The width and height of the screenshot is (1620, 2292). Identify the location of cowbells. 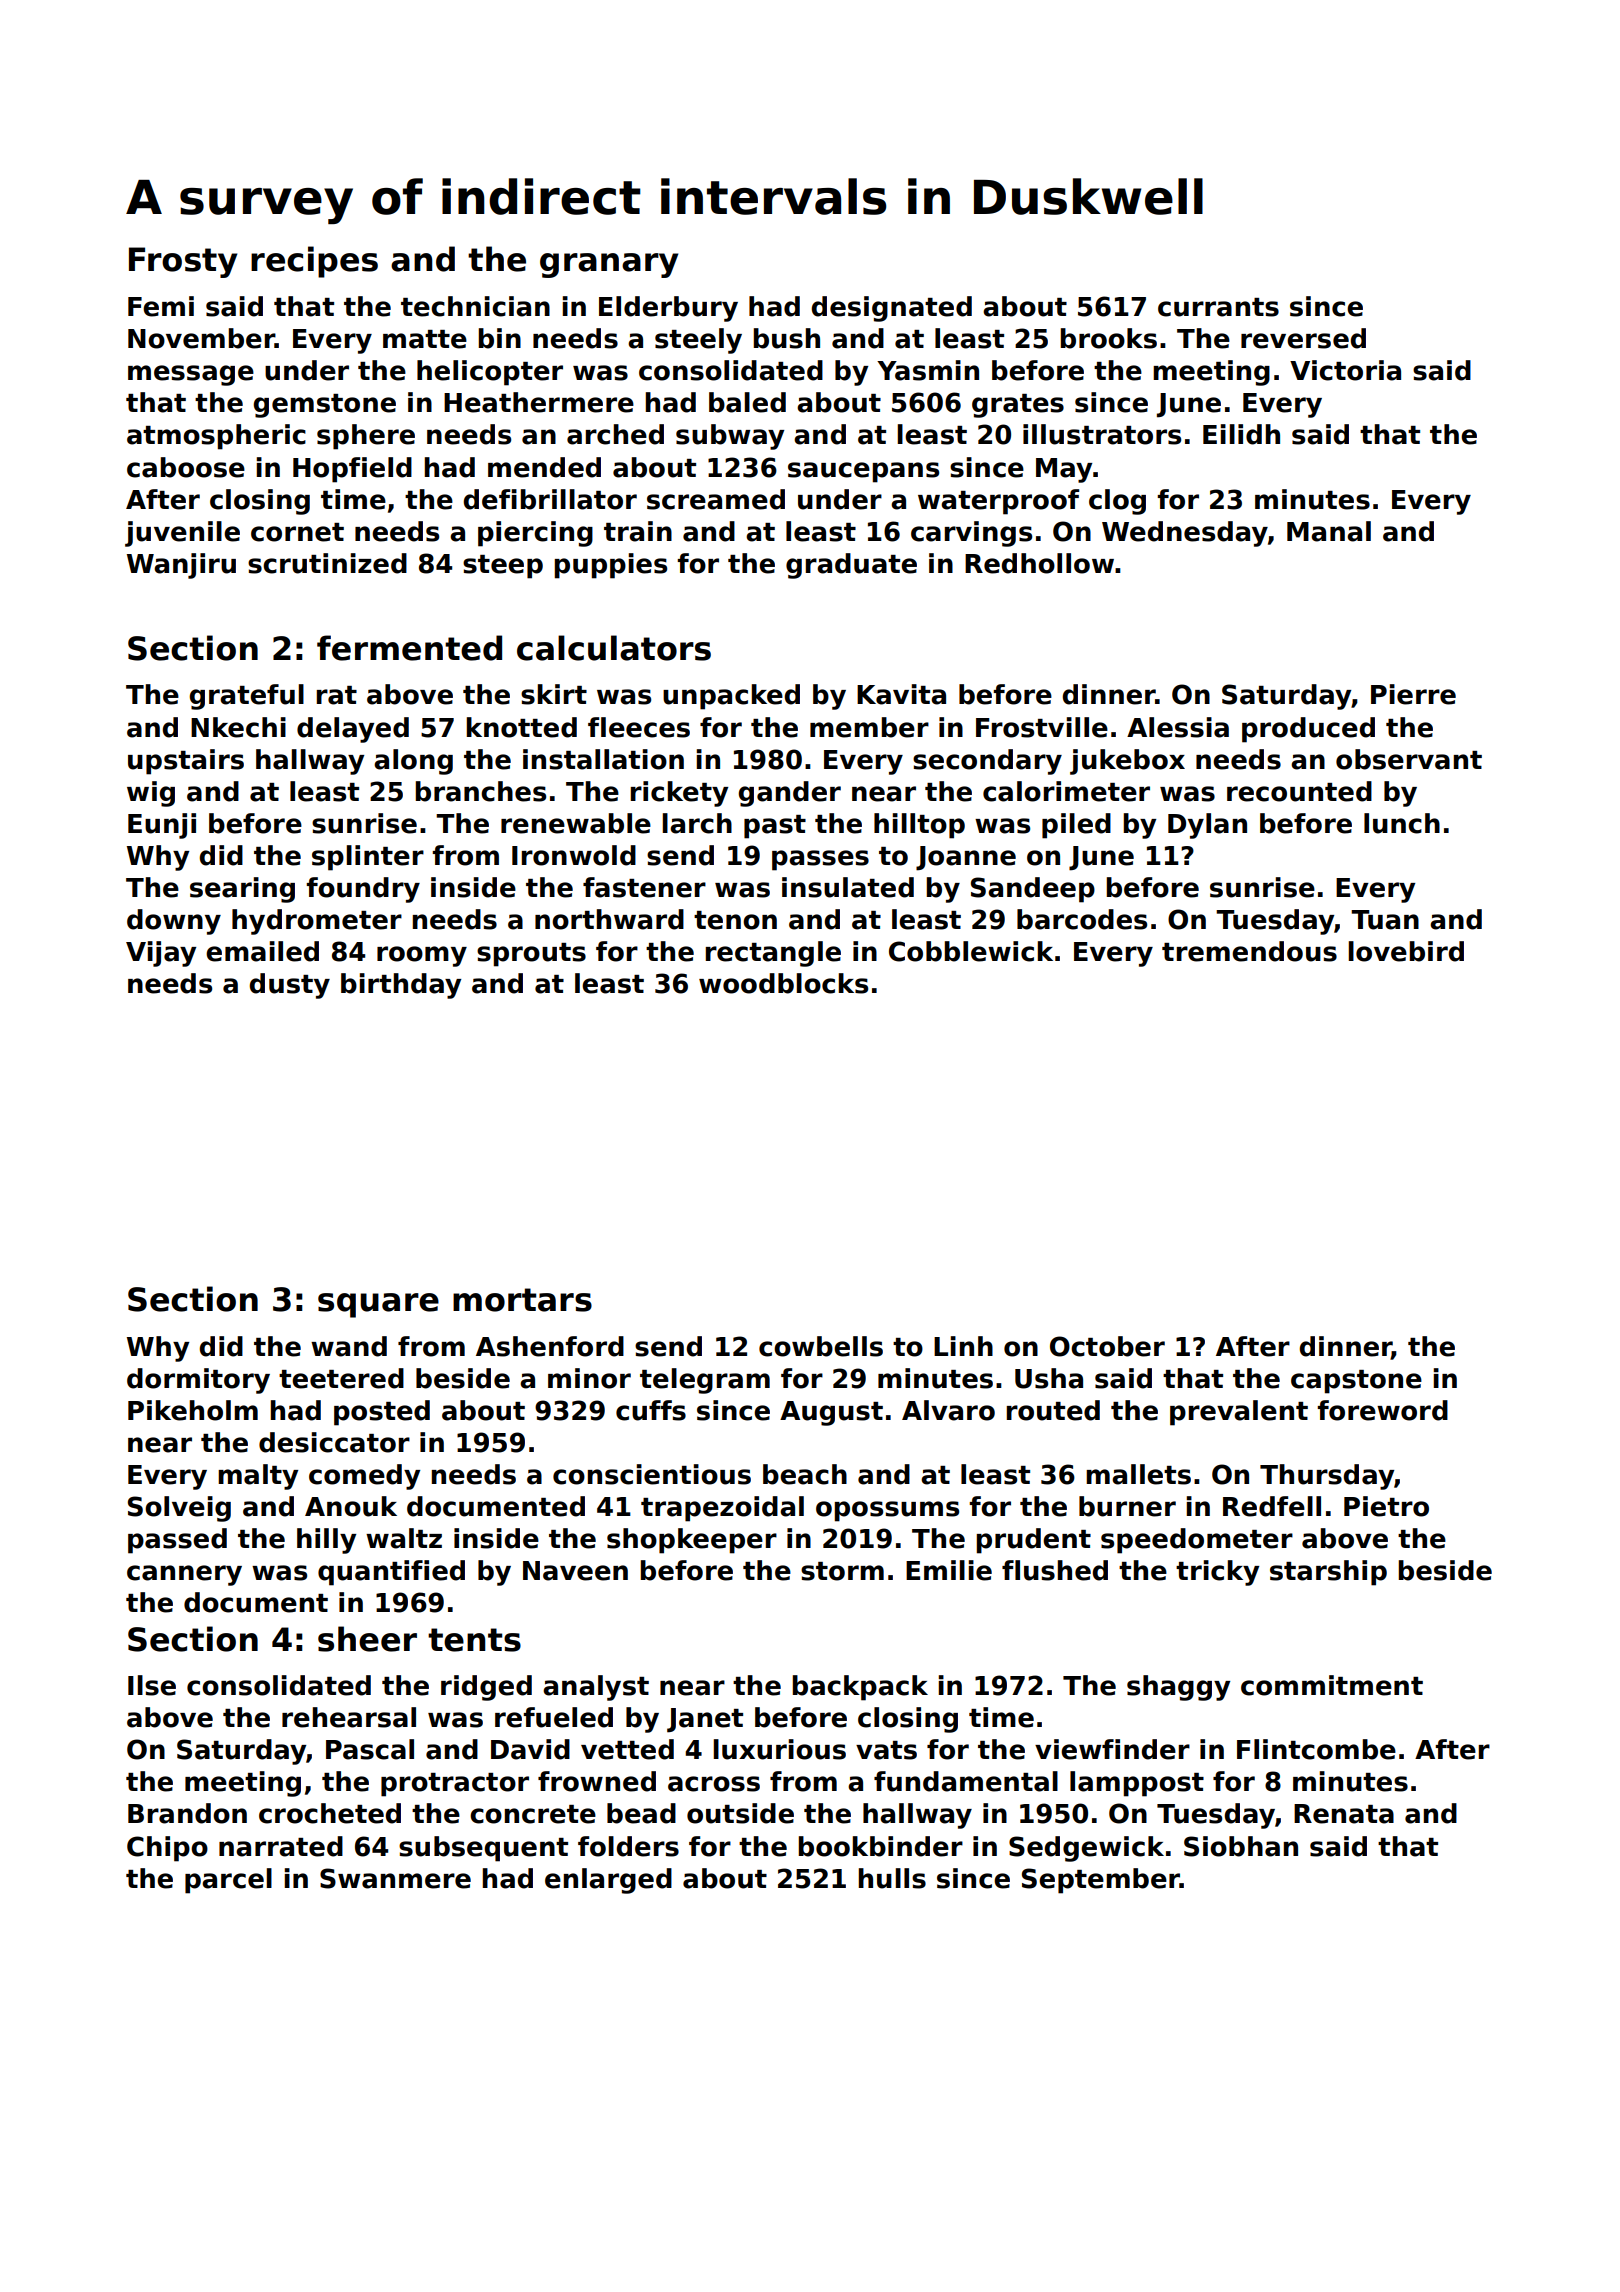
(821, 1346).
